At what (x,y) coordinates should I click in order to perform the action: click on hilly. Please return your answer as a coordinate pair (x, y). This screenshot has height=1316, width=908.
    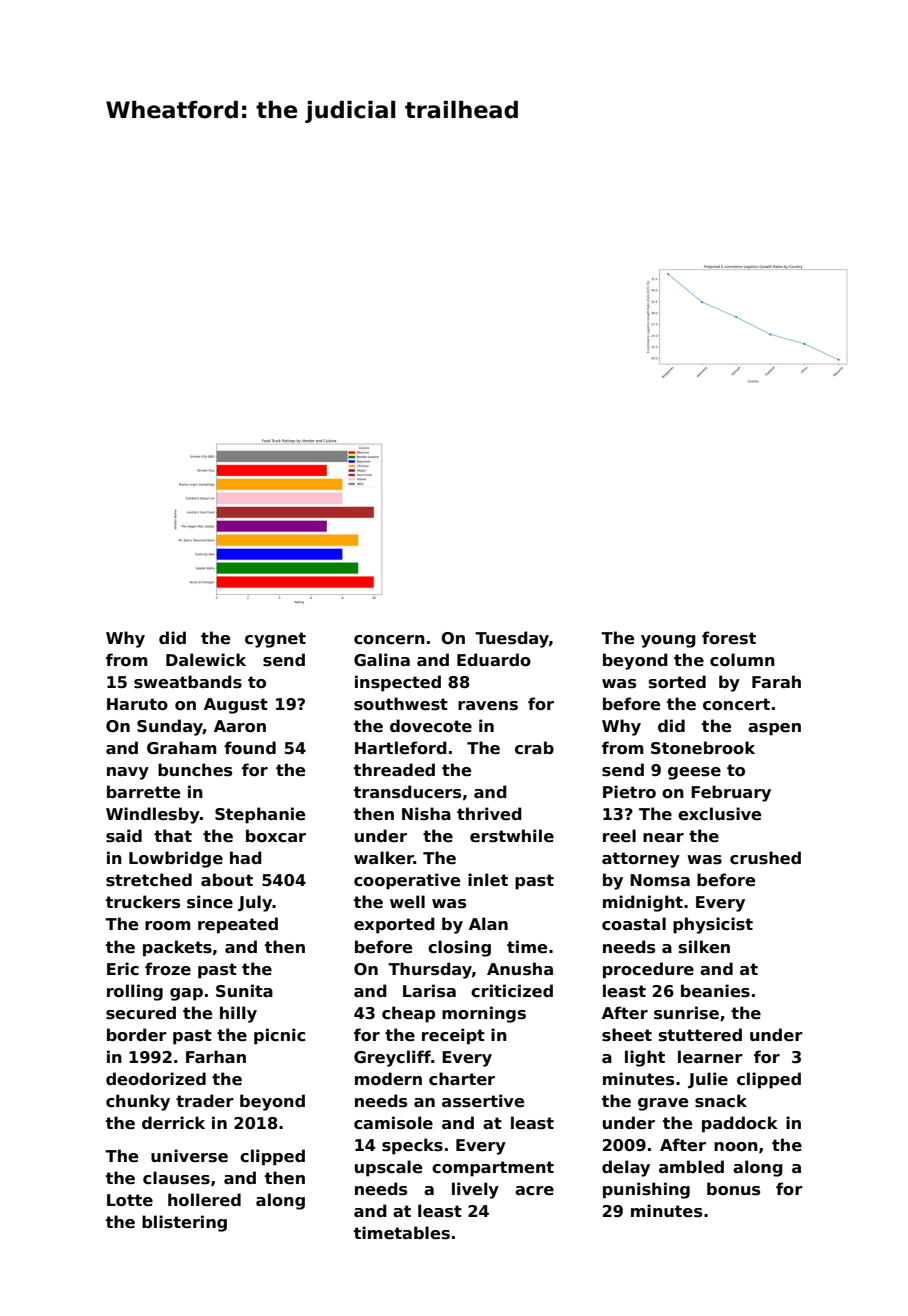
    Looking at the image, I should click on (238, 1014).
